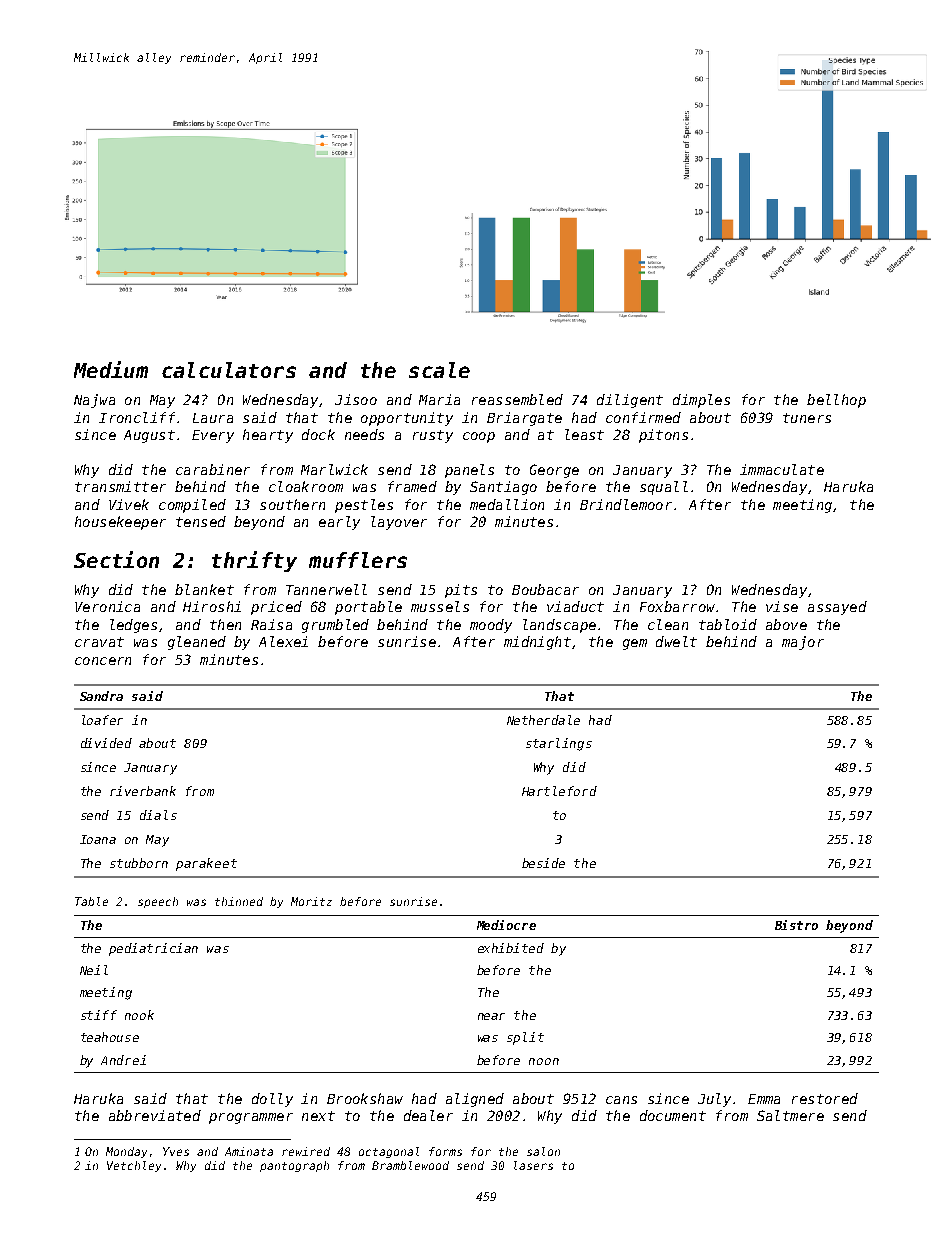  Describe the element at coordinates (836, 401) in the screenshot. I see `bellhop` at that location.
